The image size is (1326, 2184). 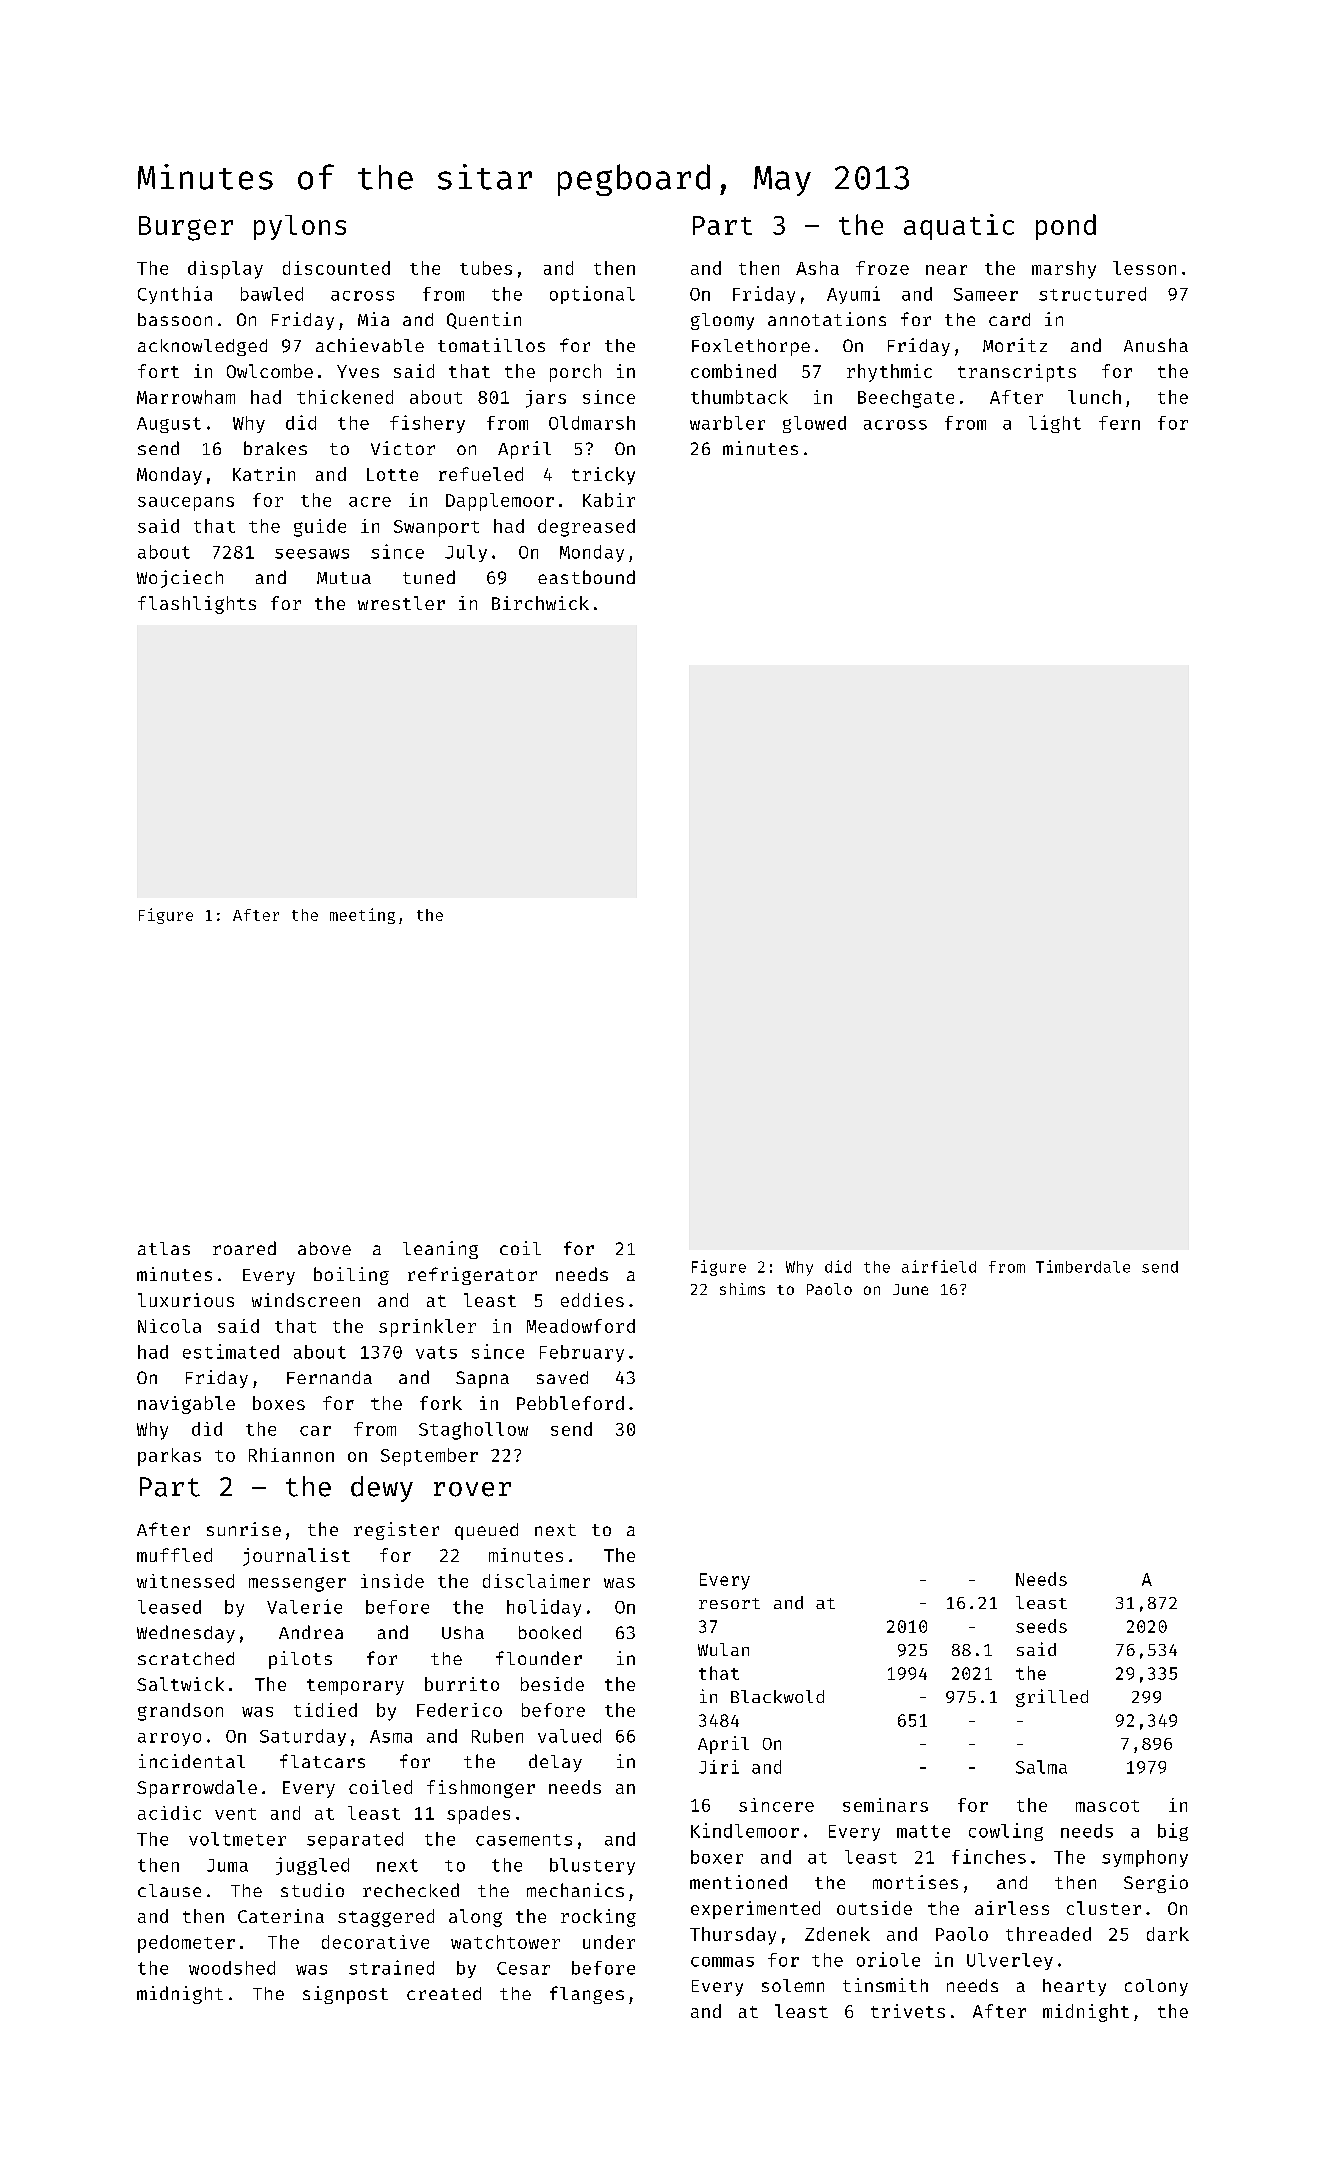 What do you see at coordinates (550, 1632) in the page?
I see `booked` at bounding box center [550, 1632].
